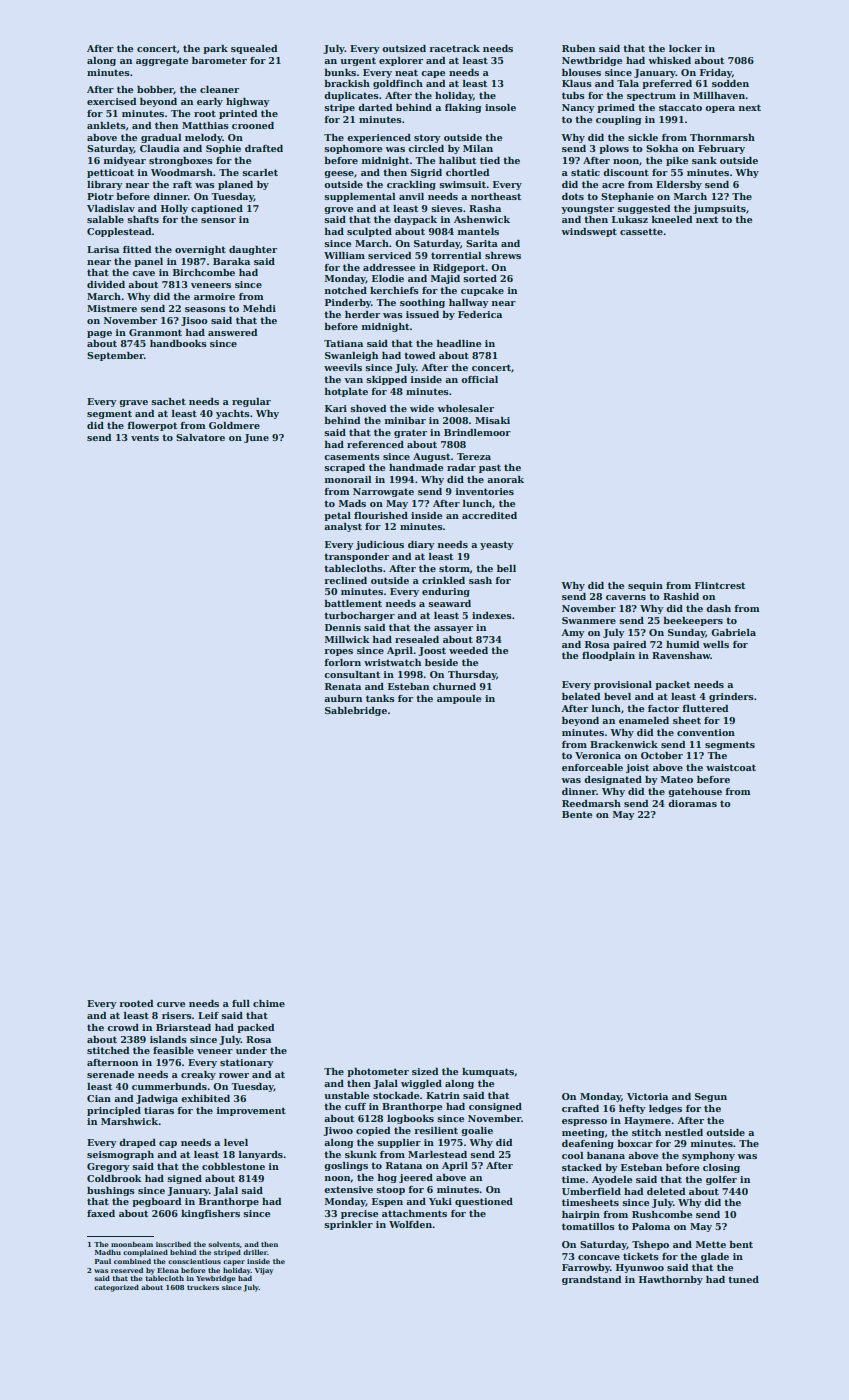 Image resolution: width=849 pixels, height=1400 pixels. Describe the element at coordinates (171, 1004) in the screenshot. I see `curve` at that location.
